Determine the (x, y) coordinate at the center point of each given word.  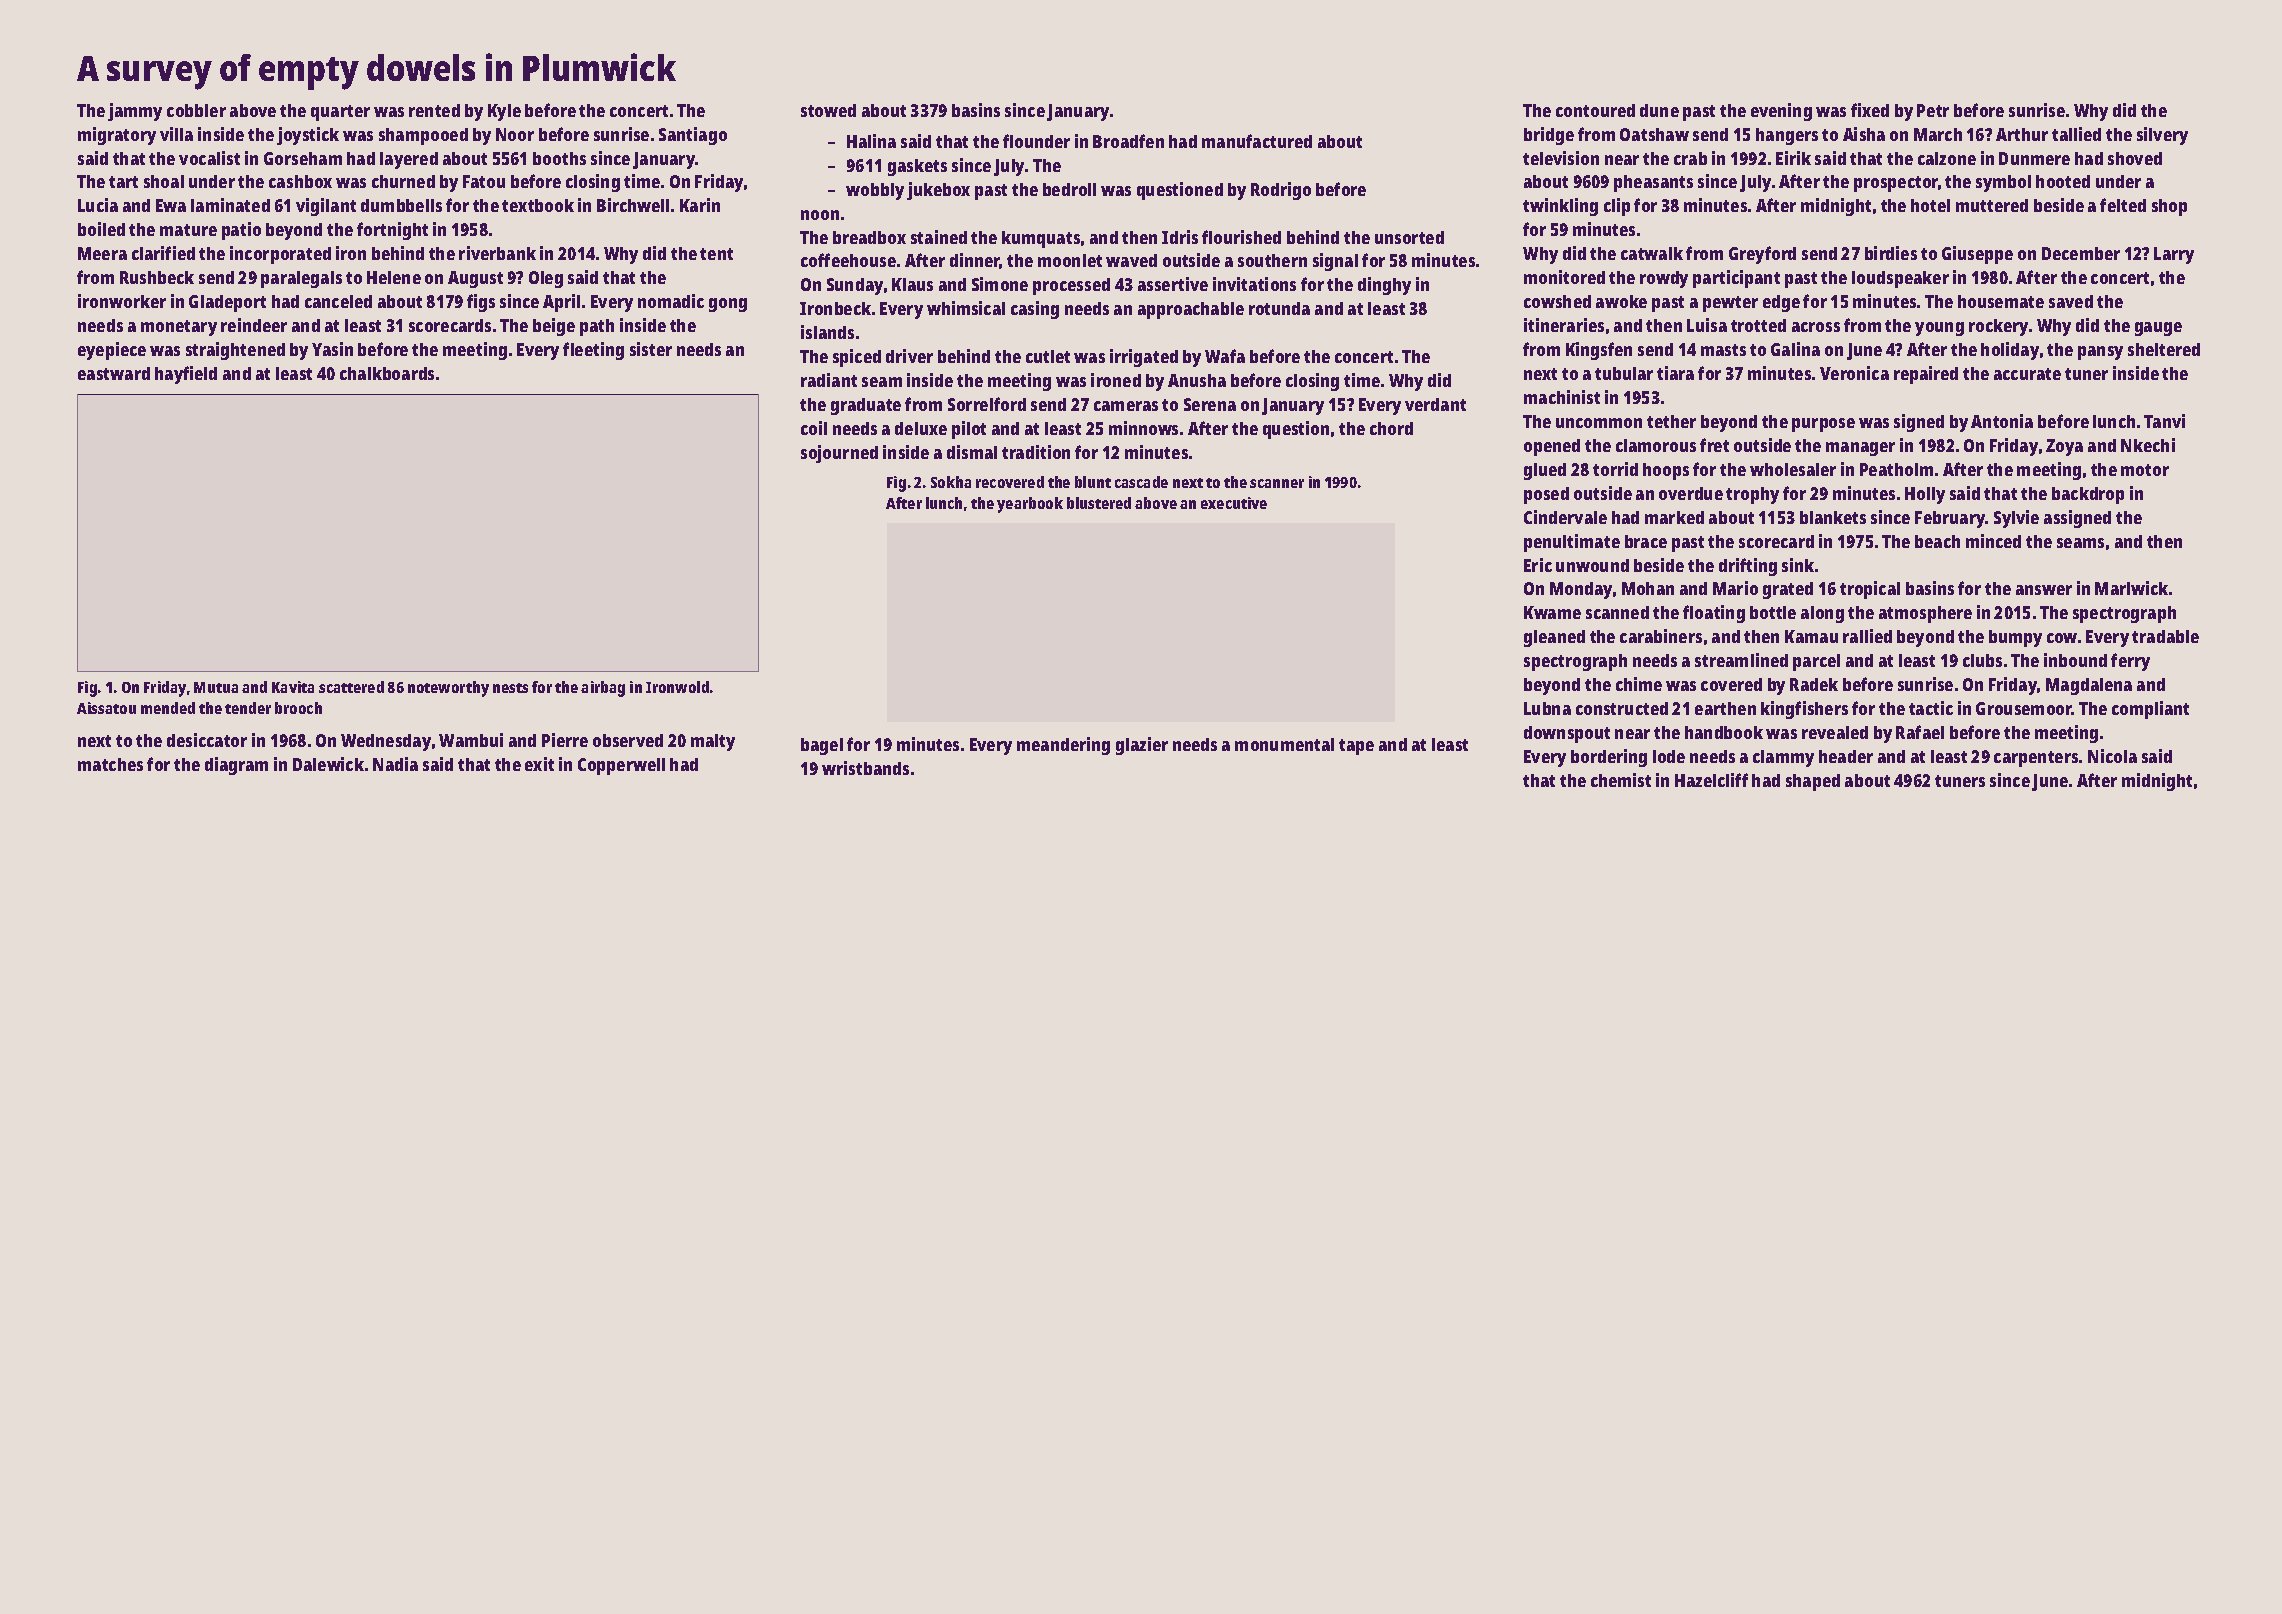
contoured (1595, 110)
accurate (2027, 374)
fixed (1870, 110)
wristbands (865, 768)
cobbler (196, 110)
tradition (1036, 452)
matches (110, 764)
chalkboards (387, 373)
